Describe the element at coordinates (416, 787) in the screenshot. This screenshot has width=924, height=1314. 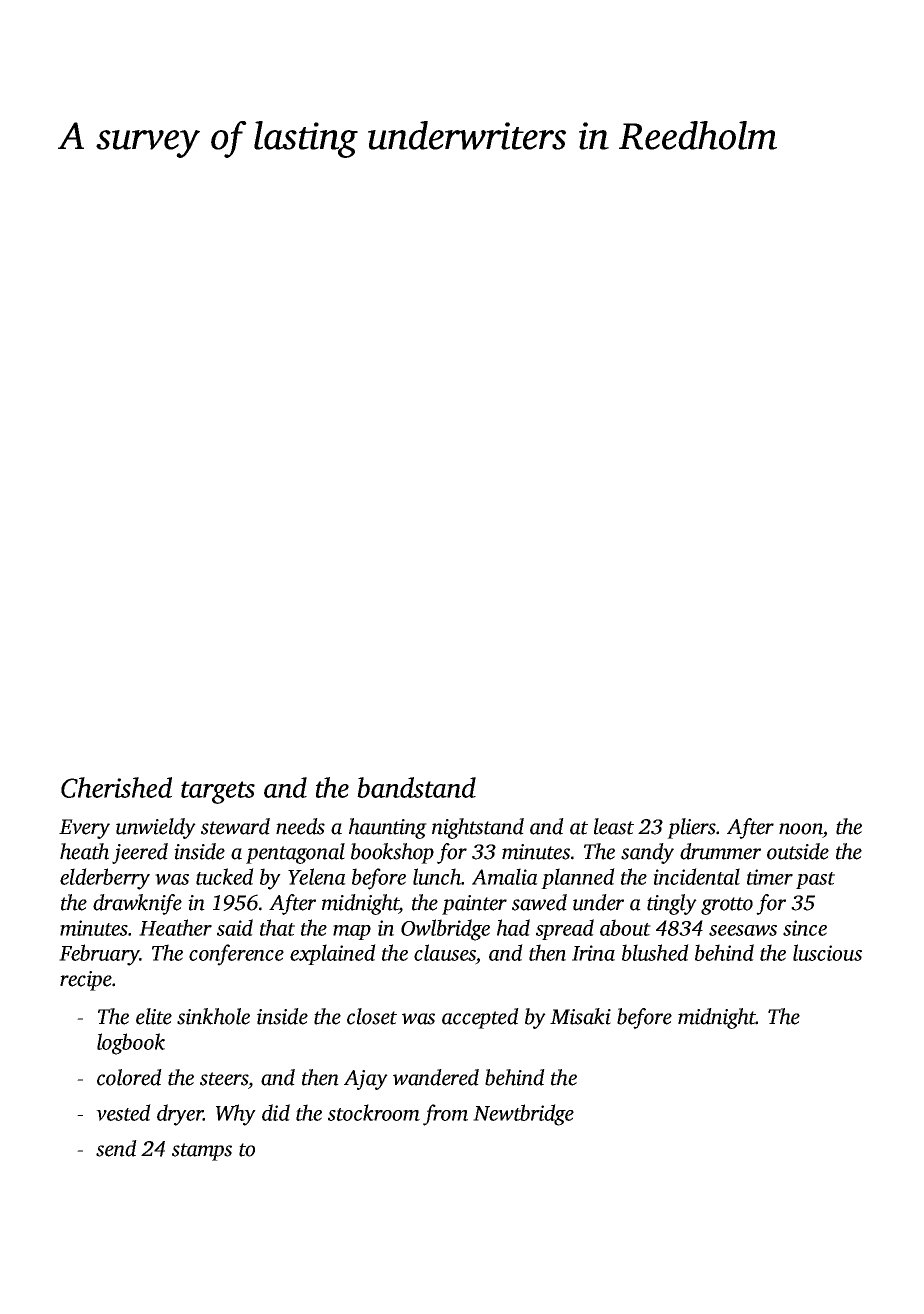
I see `bandstand` at that location.
